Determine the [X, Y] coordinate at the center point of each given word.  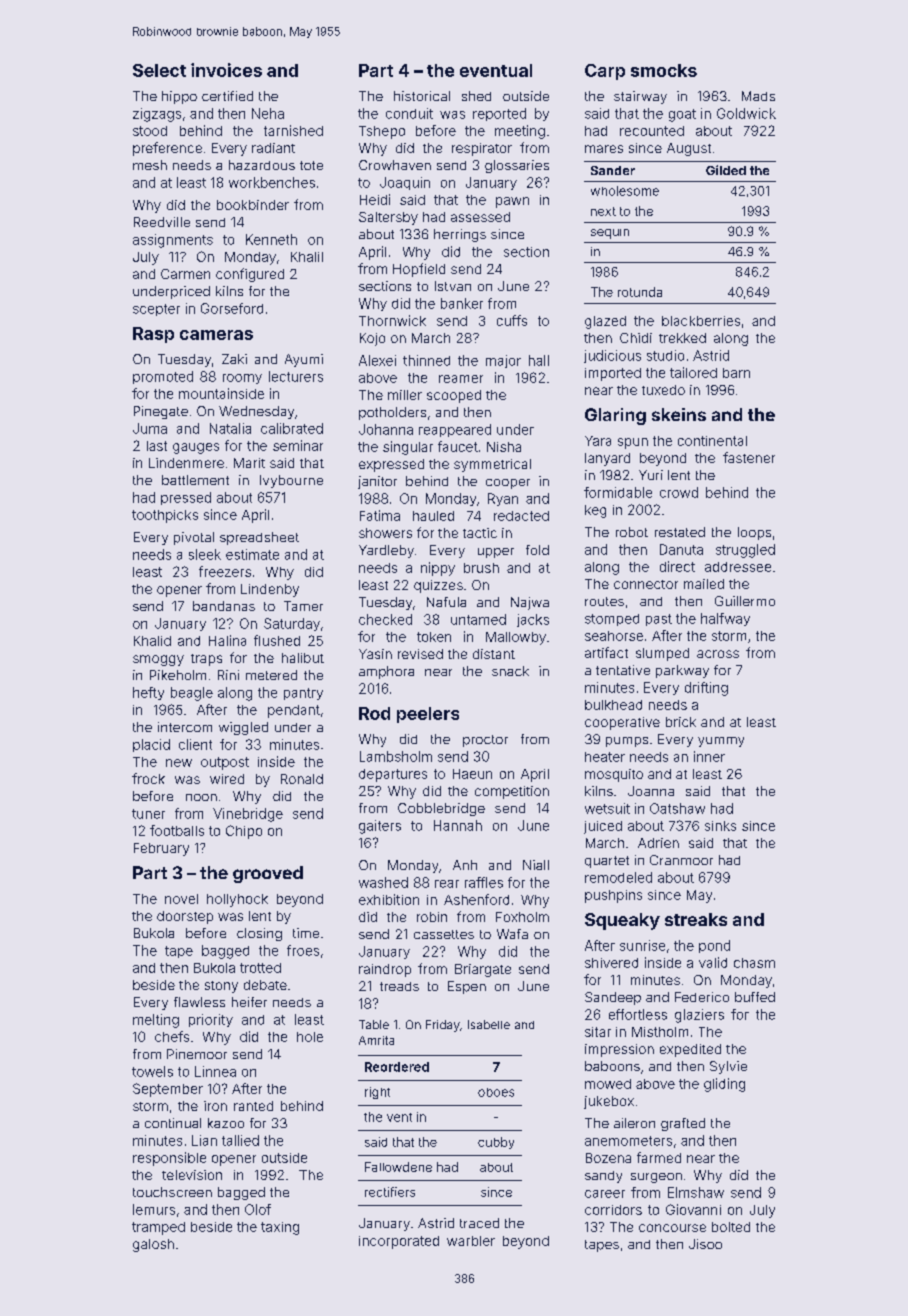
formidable [618, 492]
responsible [169, 1159]
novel [181, 899]
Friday [443, 1026]
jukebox [609, 1102]
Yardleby [386, 551]
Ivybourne [291, 481]
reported [499, 114]
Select [159, 70]
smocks [664, 70]
